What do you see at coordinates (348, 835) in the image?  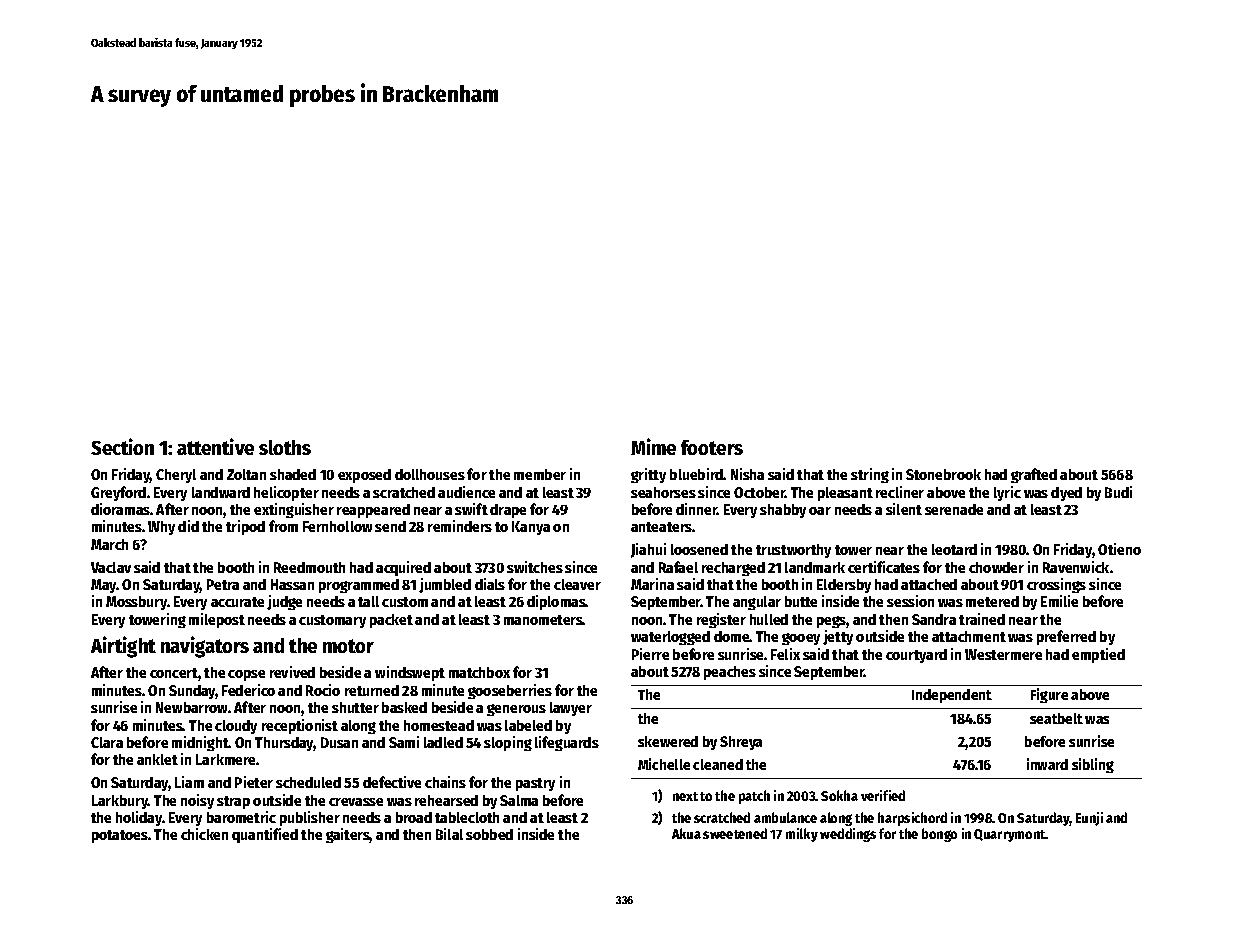 I see `gaiters` at bounding box center [348, 835].
